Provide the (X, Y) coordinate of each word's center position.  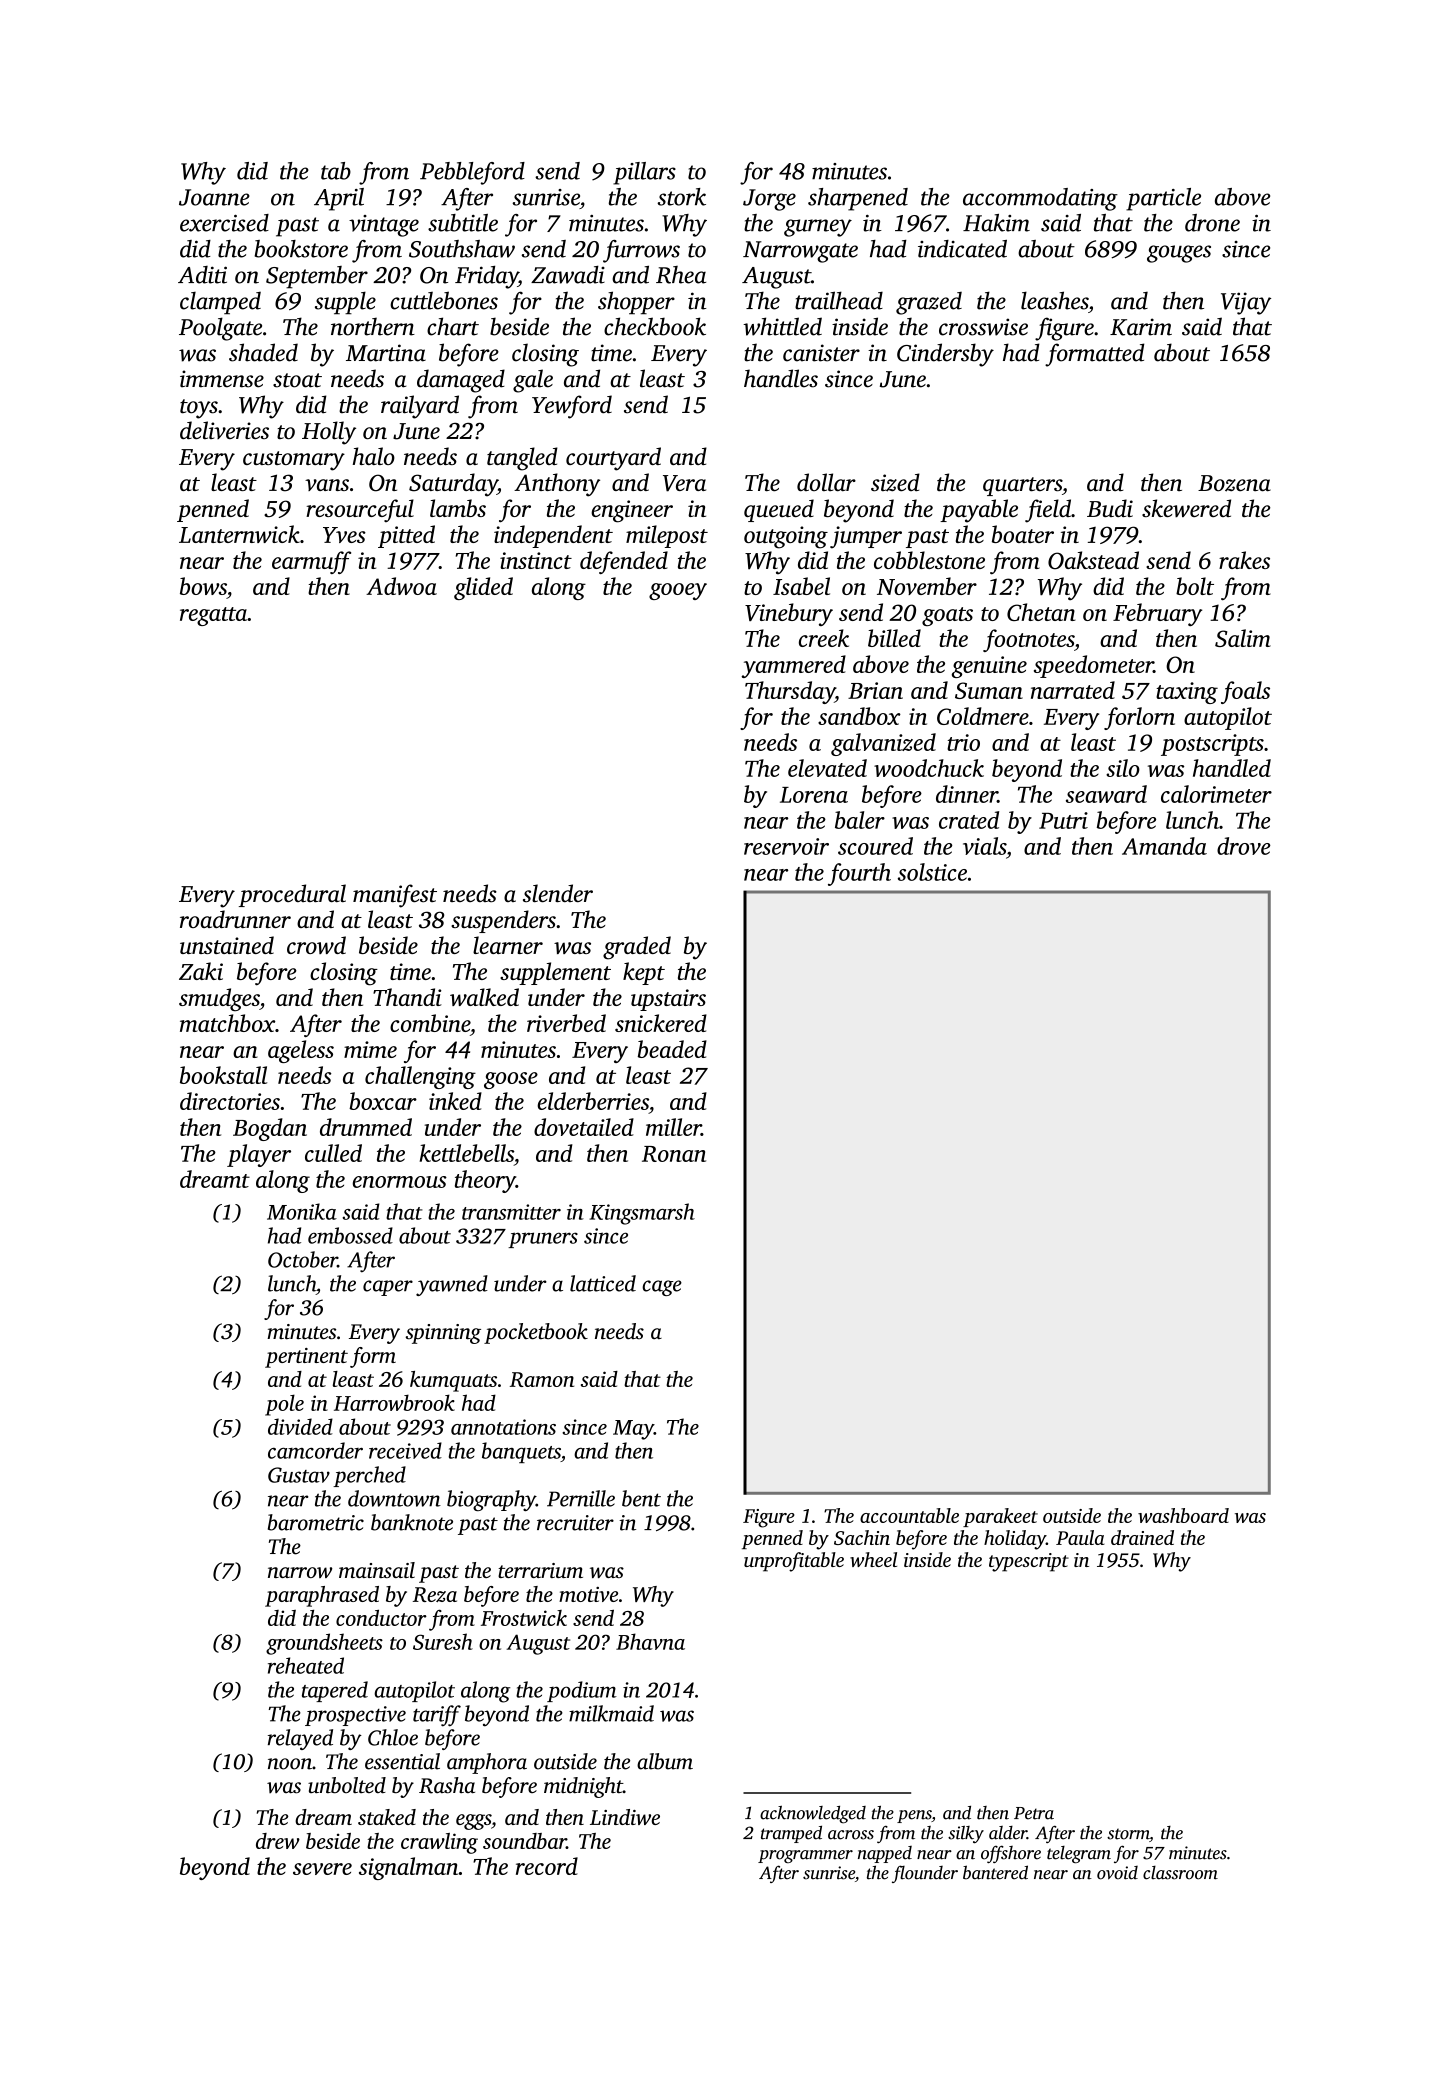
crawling (439, 1843)
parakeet (1000, 1517)
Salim (1243, 638)
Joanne (214, 197)
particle (1163, 199)
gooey (678, 591)
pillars (644, 173)
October (303, 1259)
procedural (292, 895)
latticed (603, 1283)
